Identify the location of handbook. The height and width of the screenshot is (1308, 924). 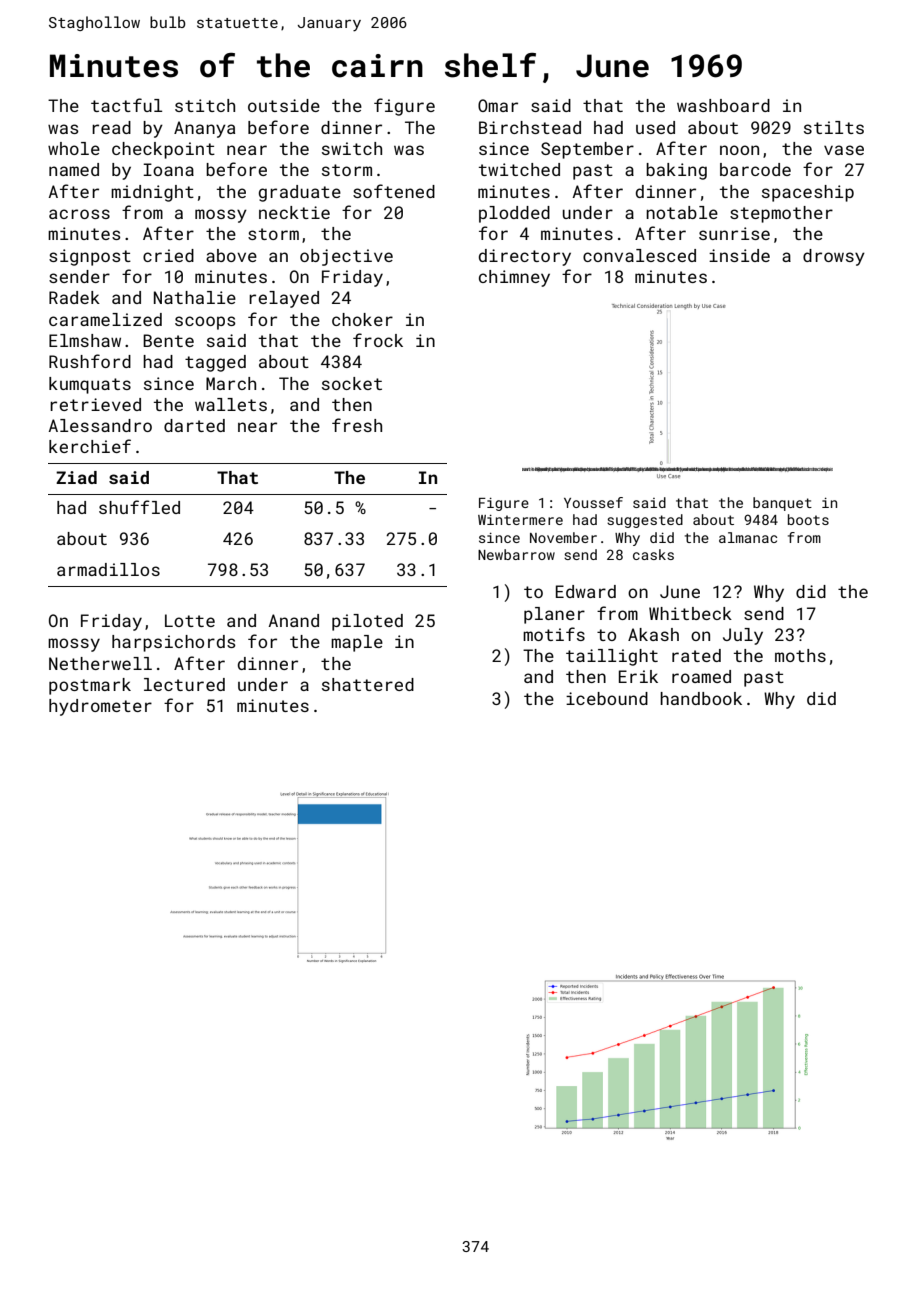
(701, 698).
